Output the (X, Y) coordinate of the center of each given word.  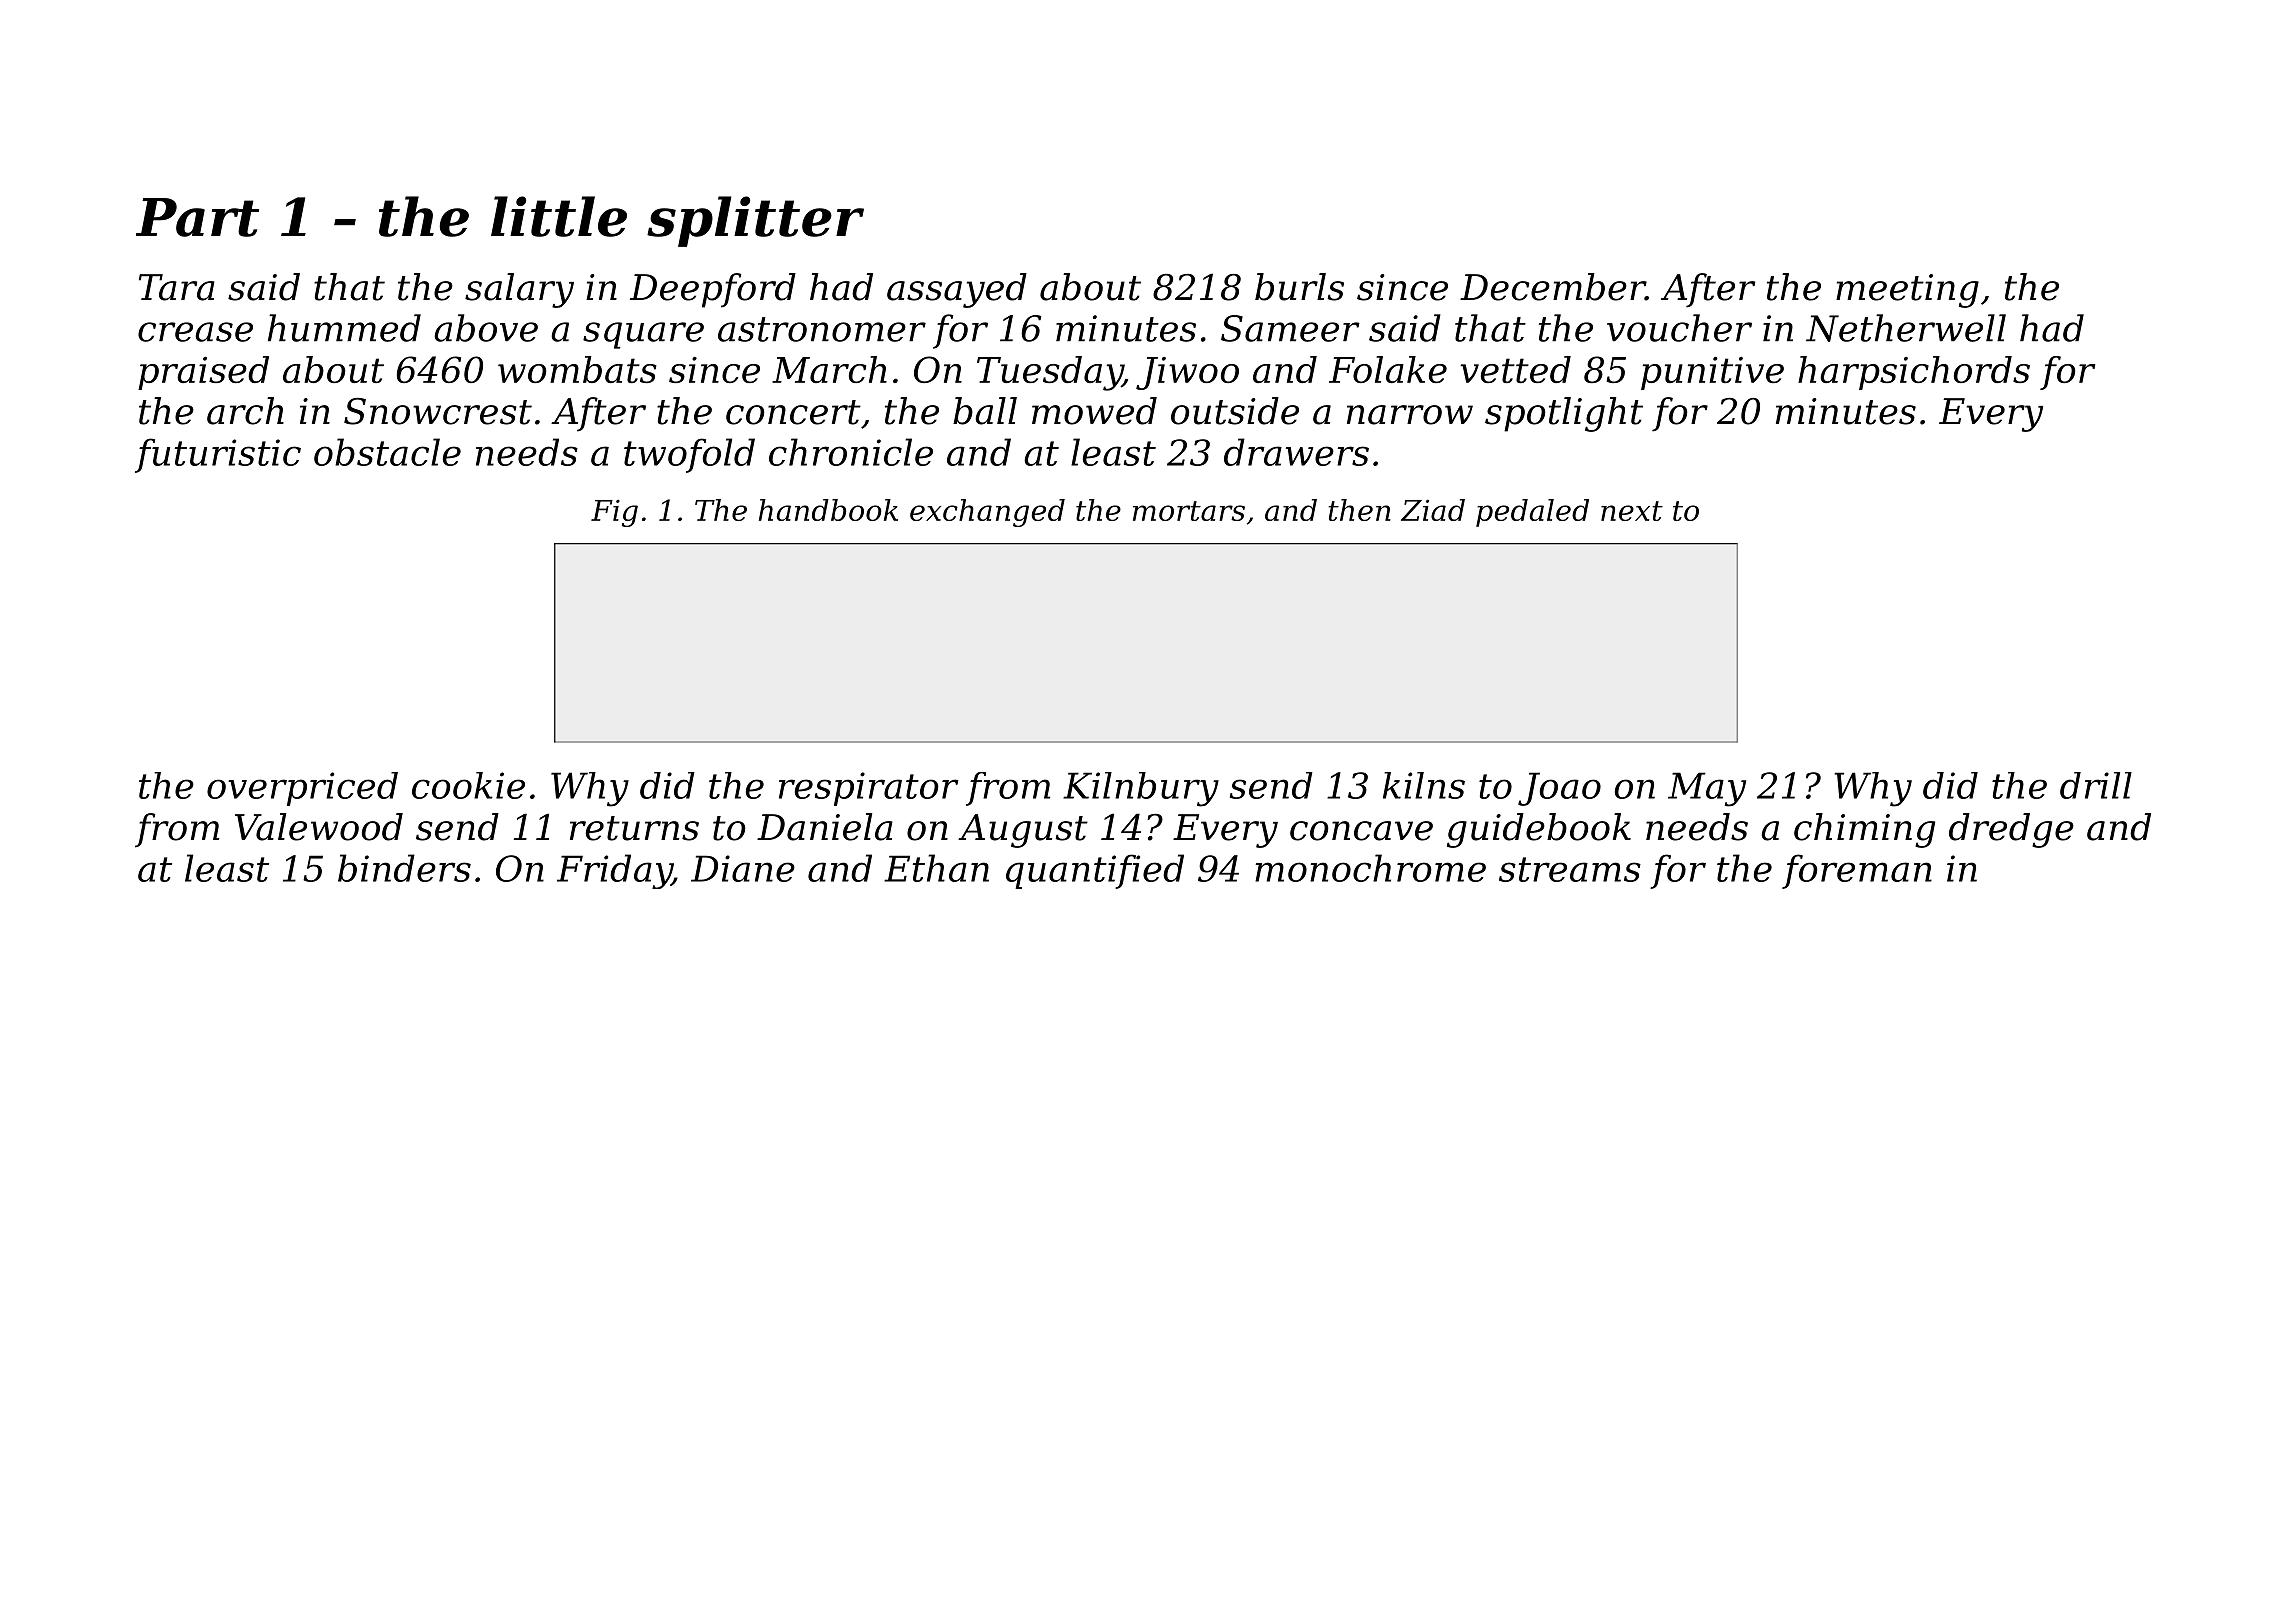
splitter (755, 221)
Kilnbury (1141, 789)
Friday (614, 871)
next (1632, 511)
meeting (1907, 291)
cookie (468, 785)
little (559, 216)
